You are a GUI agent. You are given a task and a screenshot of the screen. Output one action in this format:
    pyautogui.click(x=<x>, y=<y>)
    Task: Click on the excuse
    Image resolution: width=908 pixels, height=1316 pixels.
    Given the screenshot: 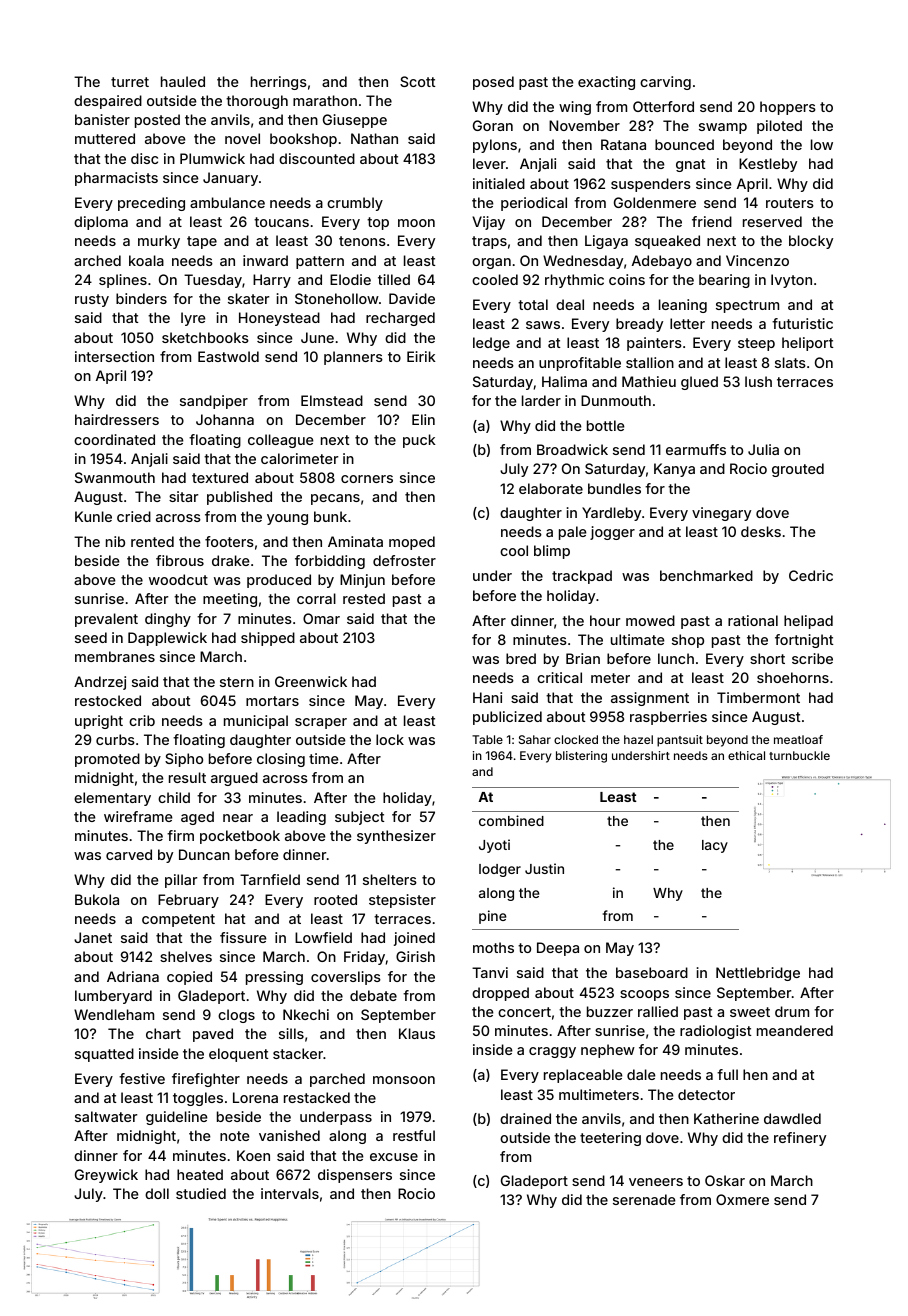 What is the action you would take?
    pyautogui.click(x=394, y=1157)
